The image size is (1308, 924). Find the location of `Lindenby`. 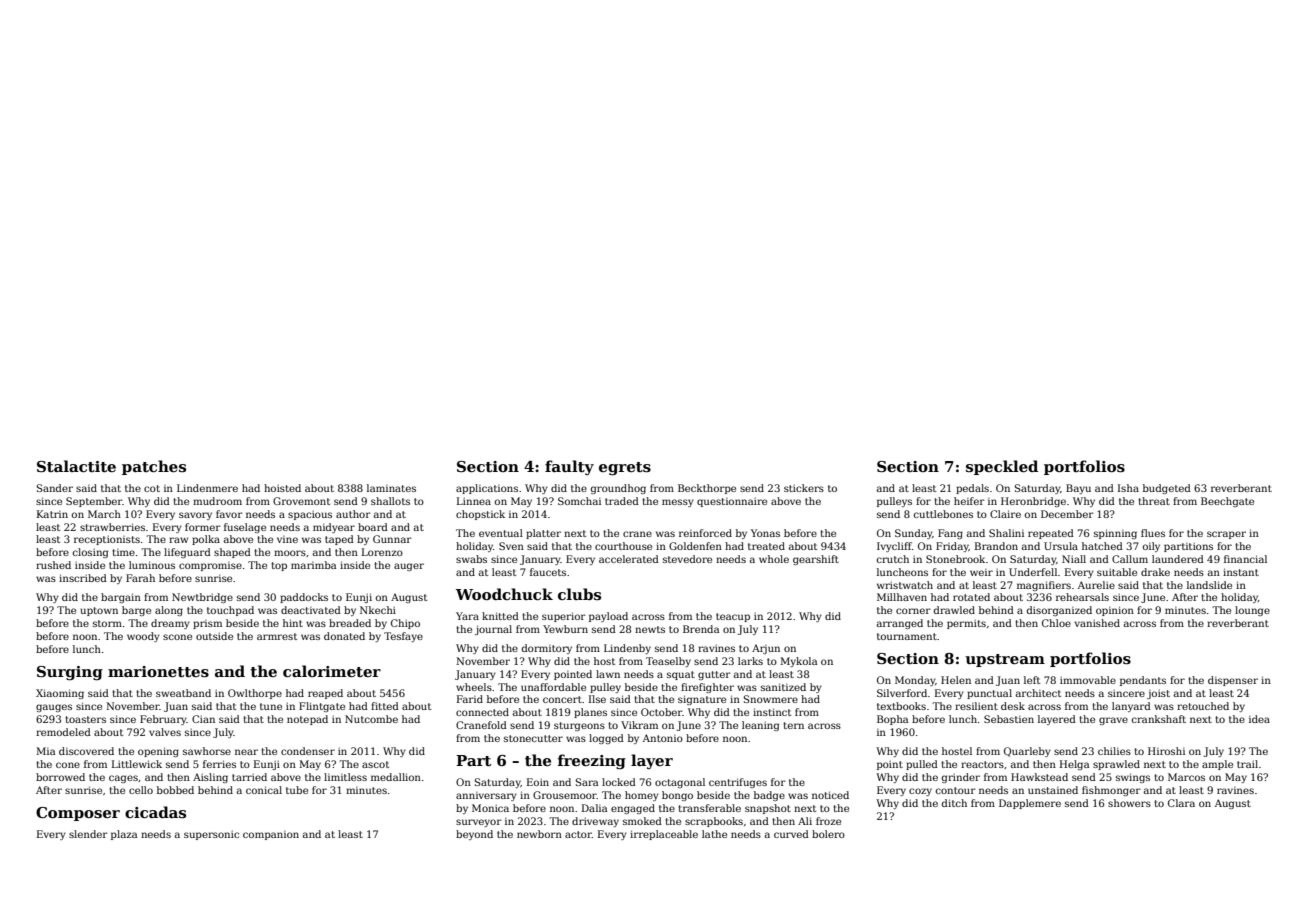

Lindenby is located at coordinates (627, 649).
